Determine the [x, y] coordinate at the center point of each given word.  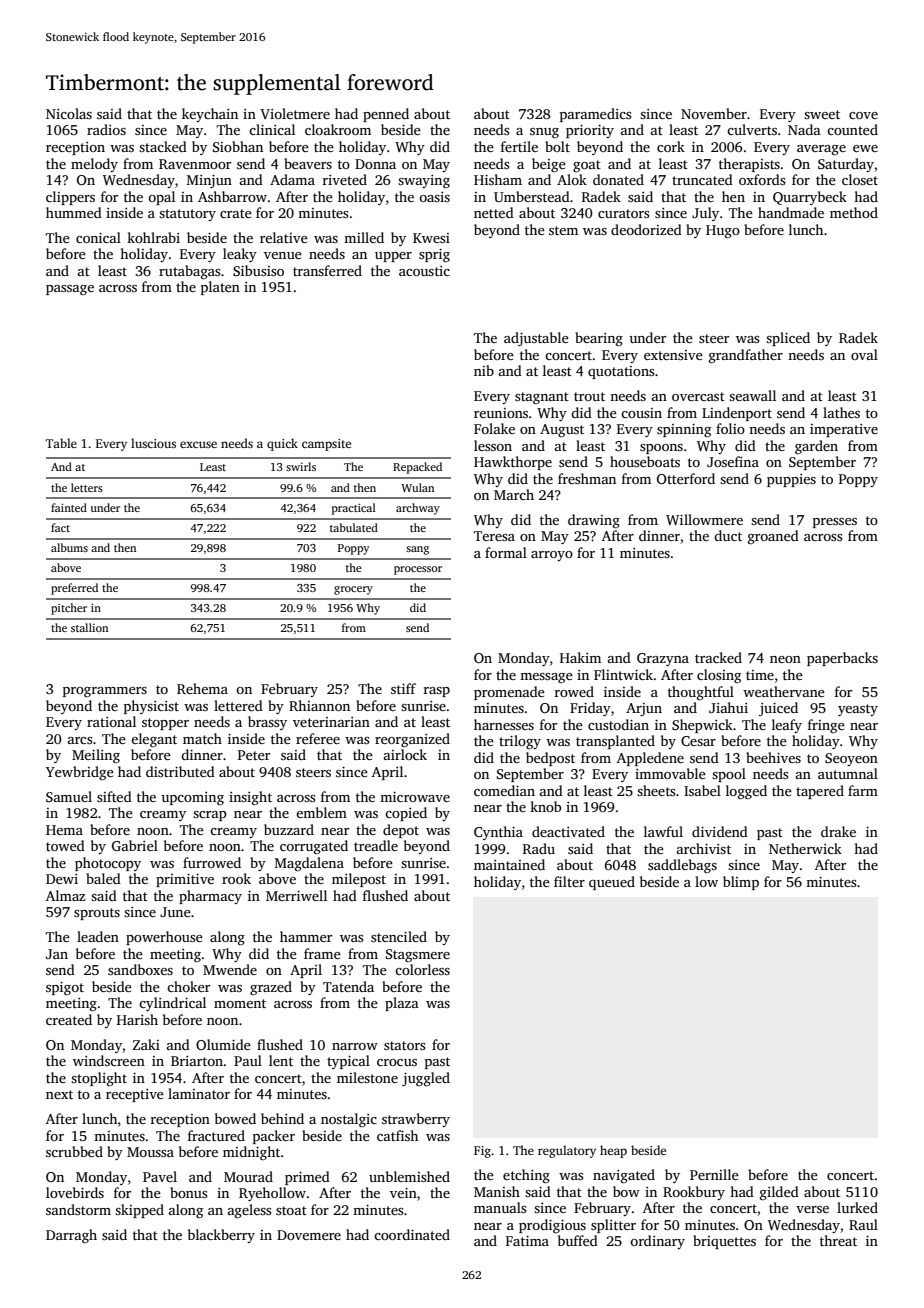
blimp [741, 883]
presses [835, 523]
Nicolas [69, 113]
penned [386, 115]
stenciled [399, 936]
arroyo [552, 556]
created [69, 1019]
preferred [74, 589]
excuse [198, 444]
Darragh [71, 1236]
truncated [702, 179]
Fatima [527, 1241]
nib [484, 370]
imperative [844, 430]
